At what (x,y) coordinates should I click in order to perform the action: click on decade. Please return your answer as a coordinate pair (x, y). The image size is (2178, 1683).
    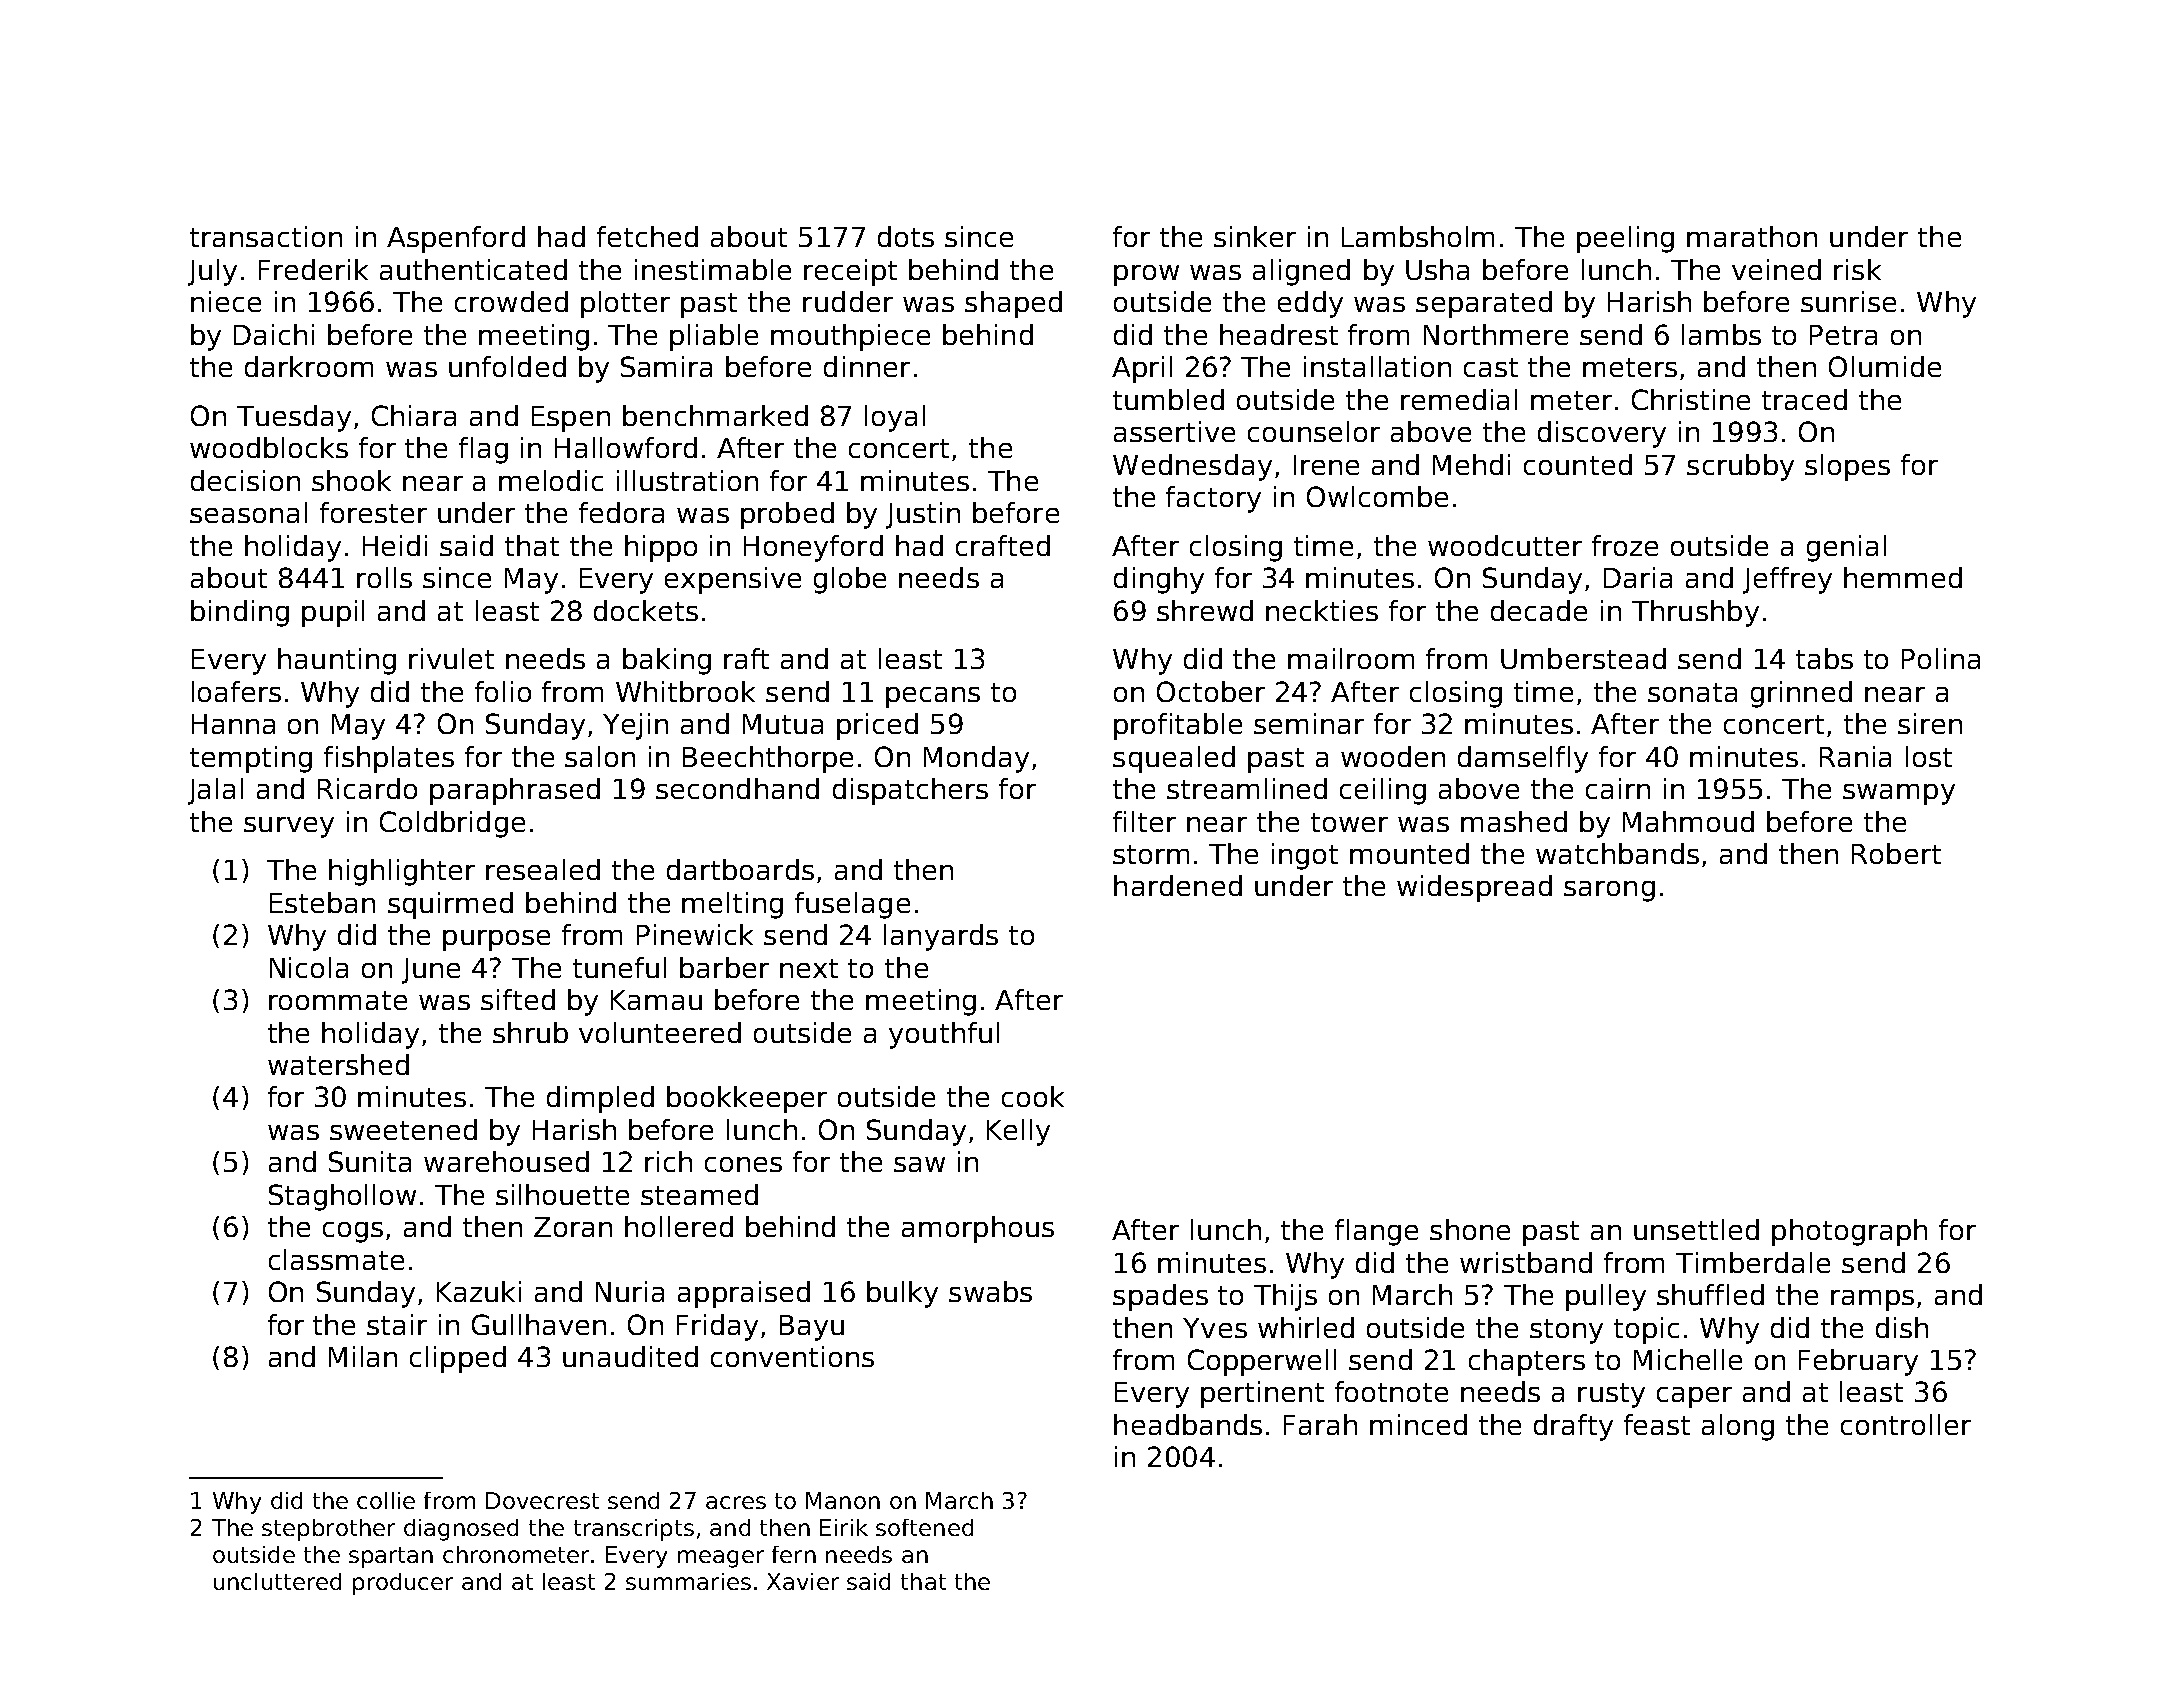
    Looking at the image, I should click on (1539, 610).
